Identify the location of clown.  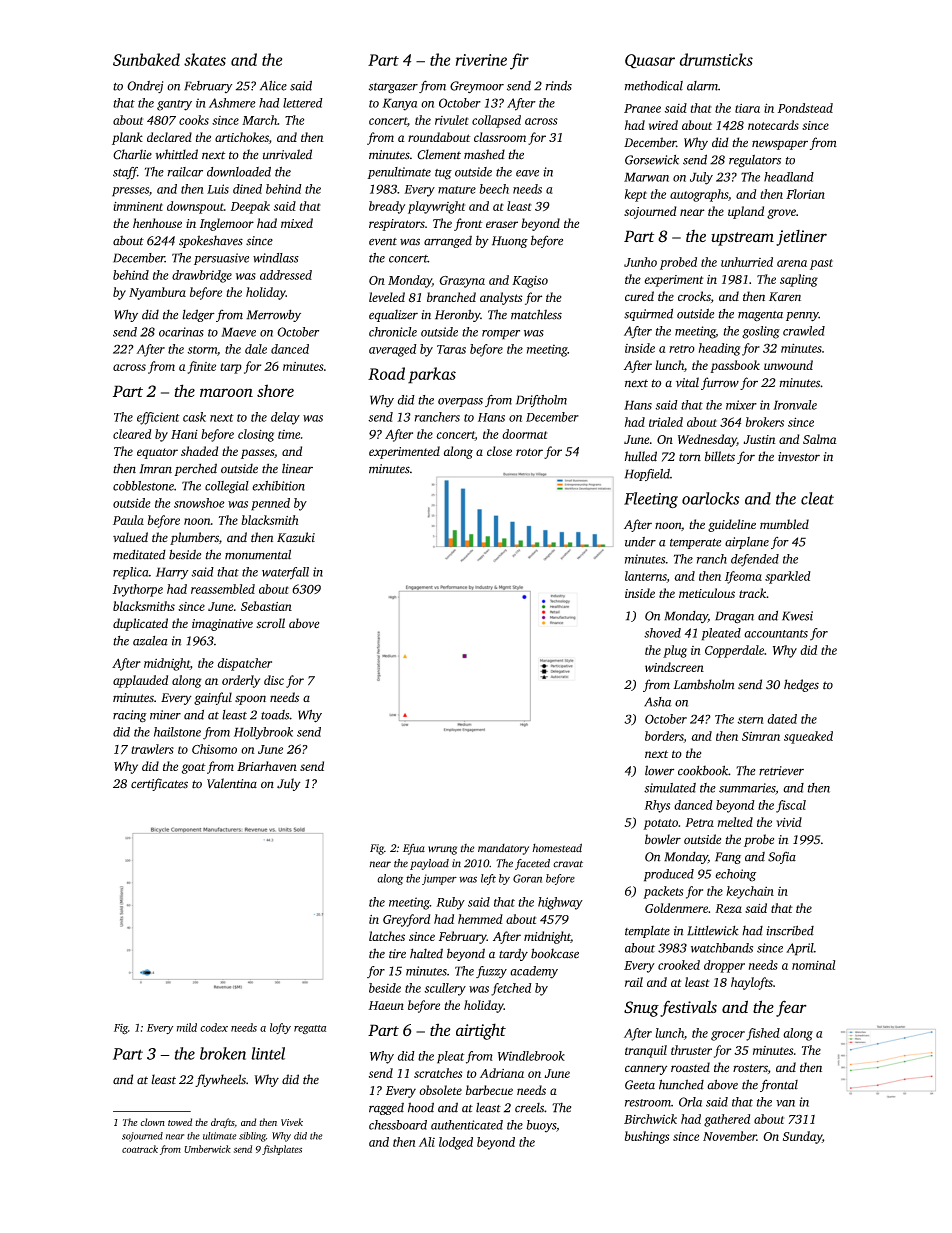
(153, 1122).
